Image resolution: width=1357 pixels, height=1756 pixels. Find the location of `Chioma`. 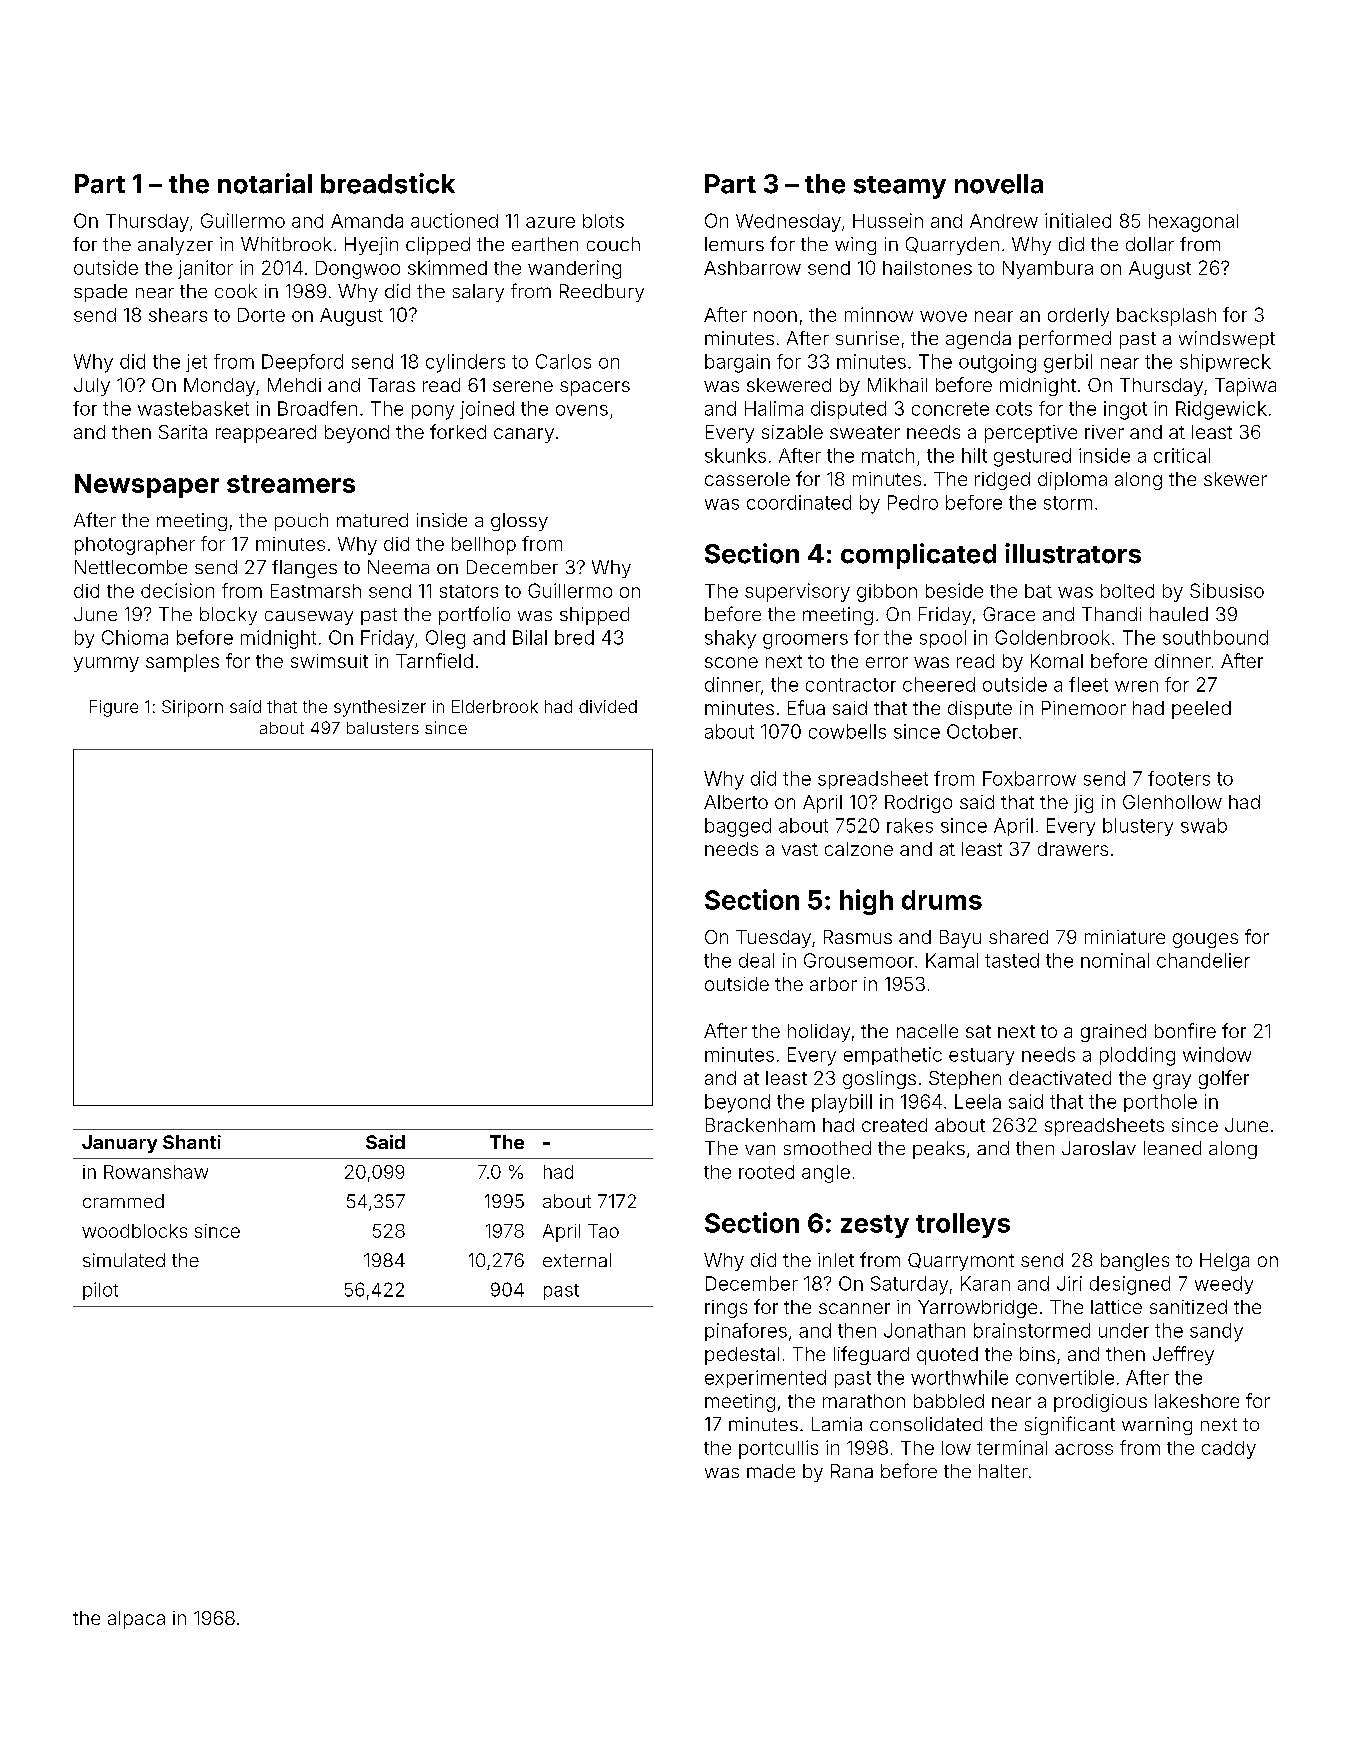

Chioma is located at coordinates (135, 637).
